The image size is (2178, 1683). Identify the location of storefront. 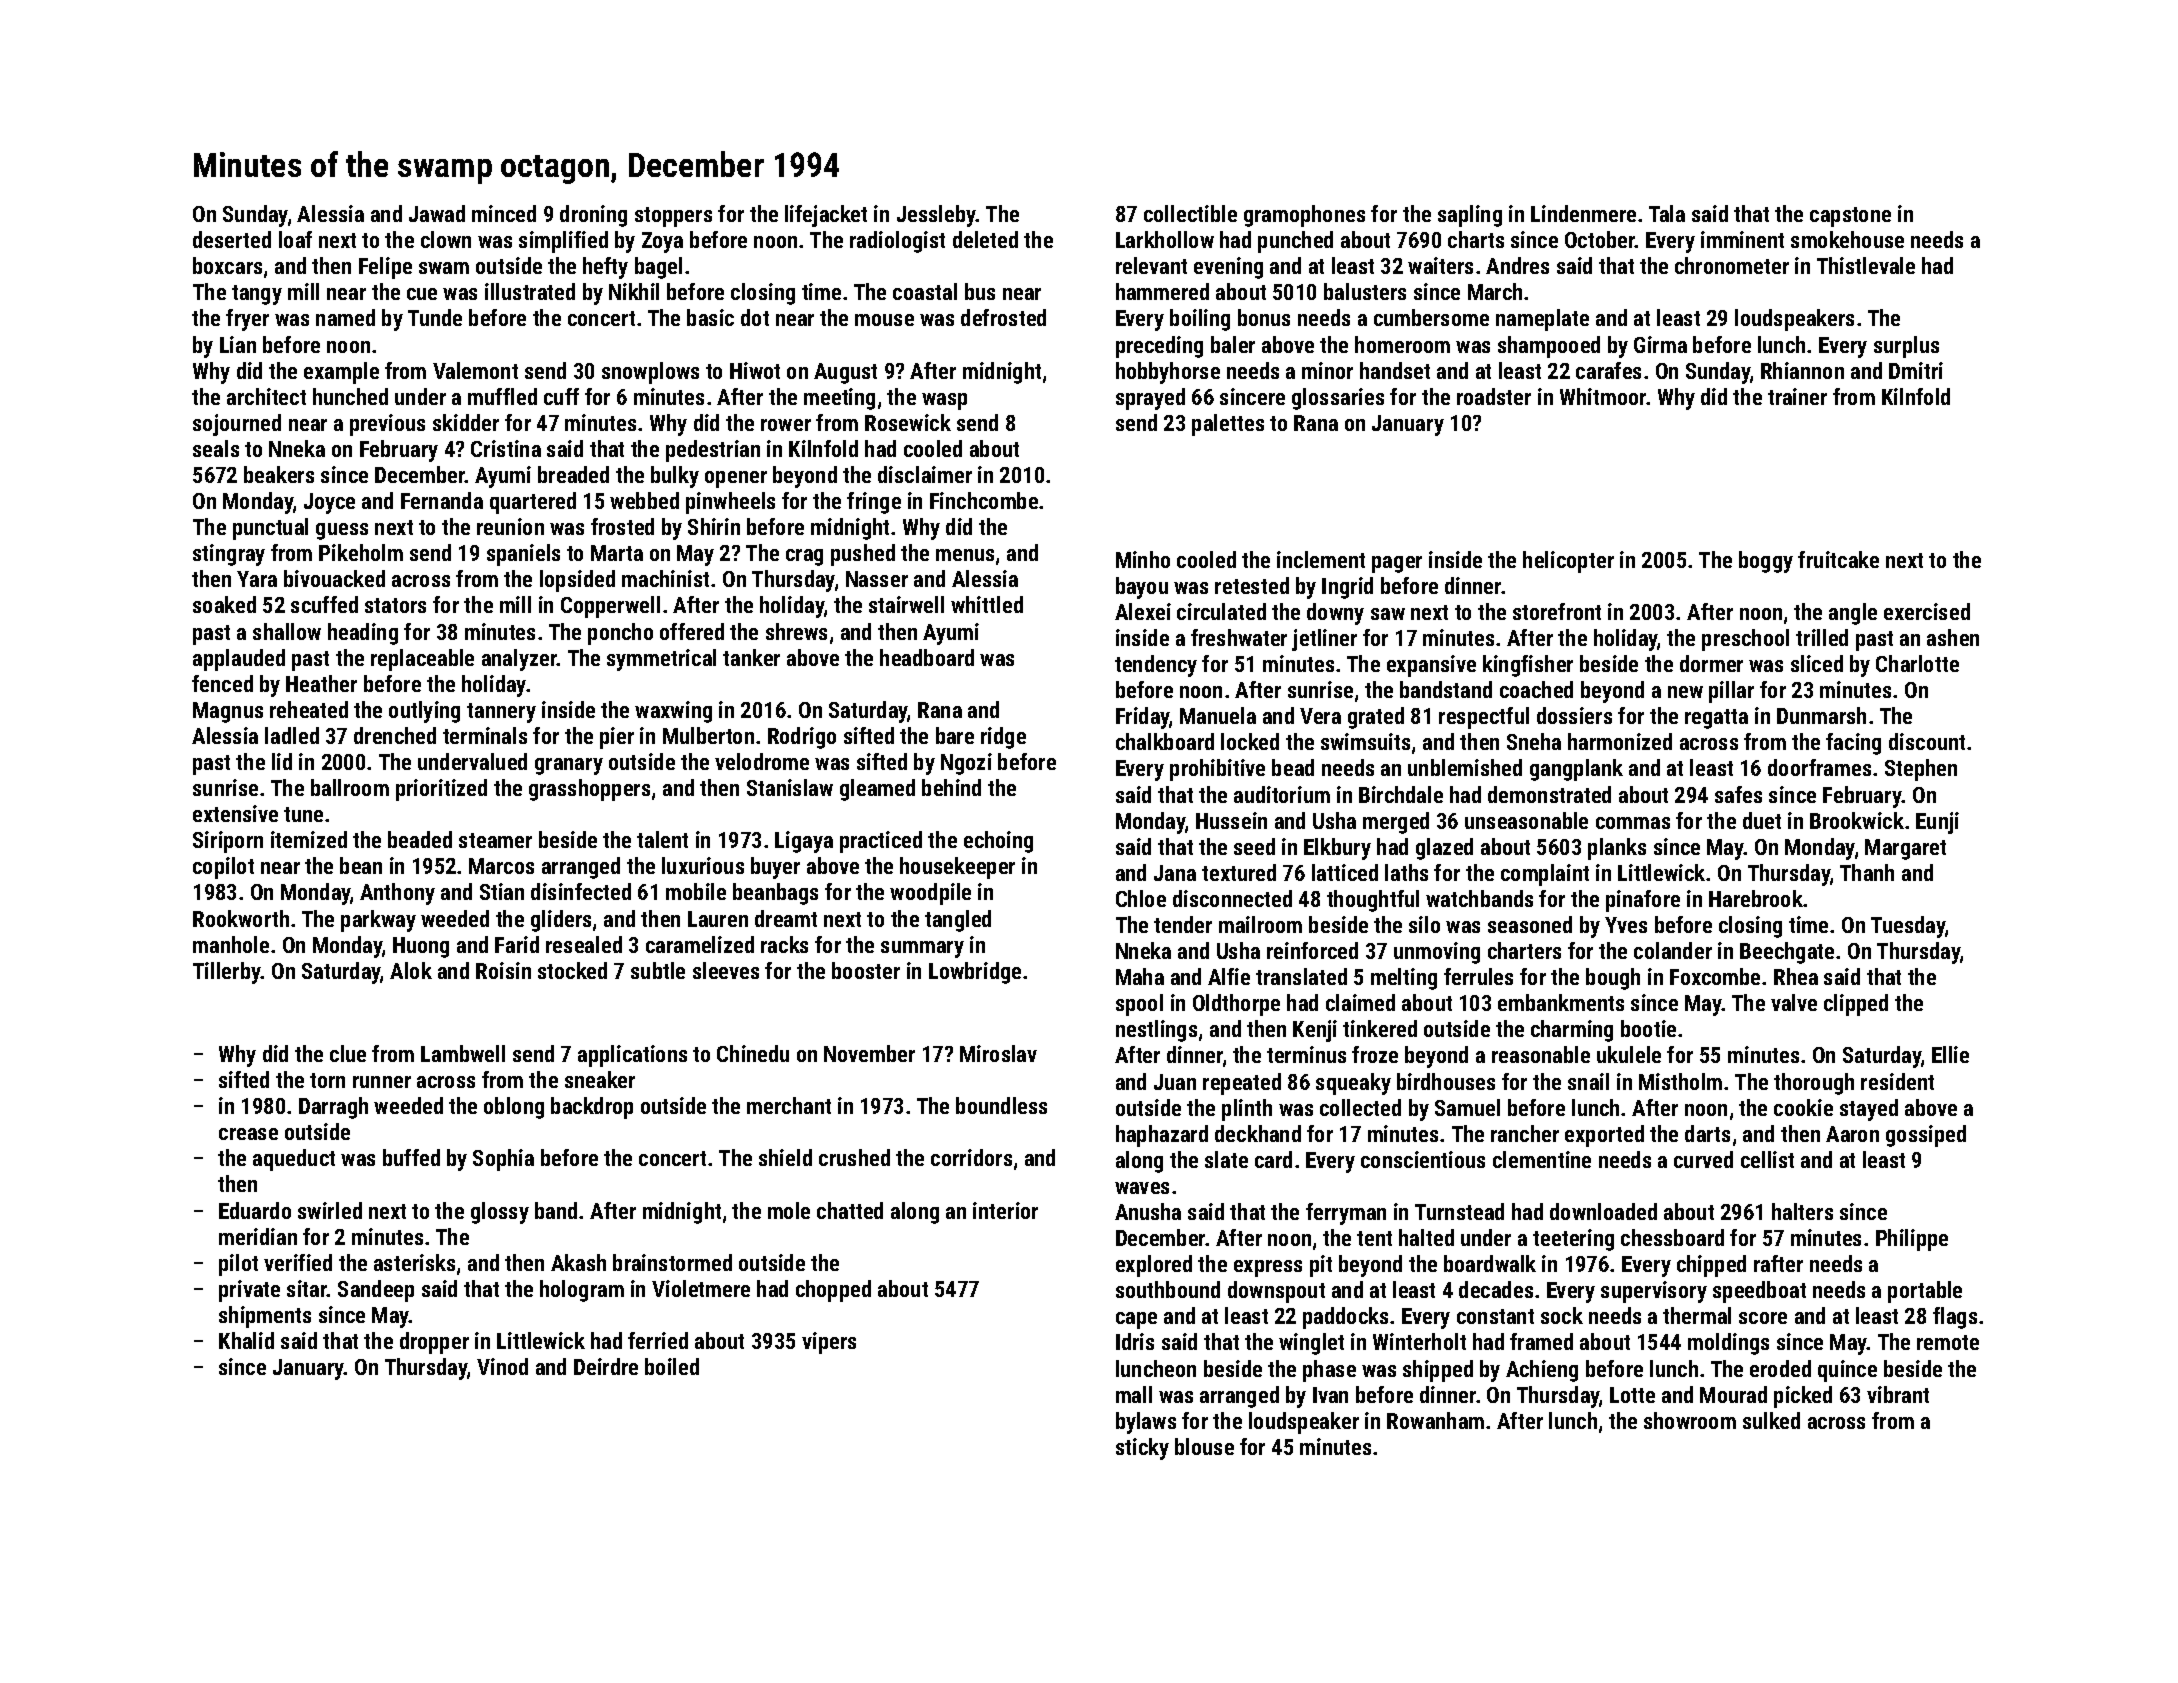
(1557, 611).
